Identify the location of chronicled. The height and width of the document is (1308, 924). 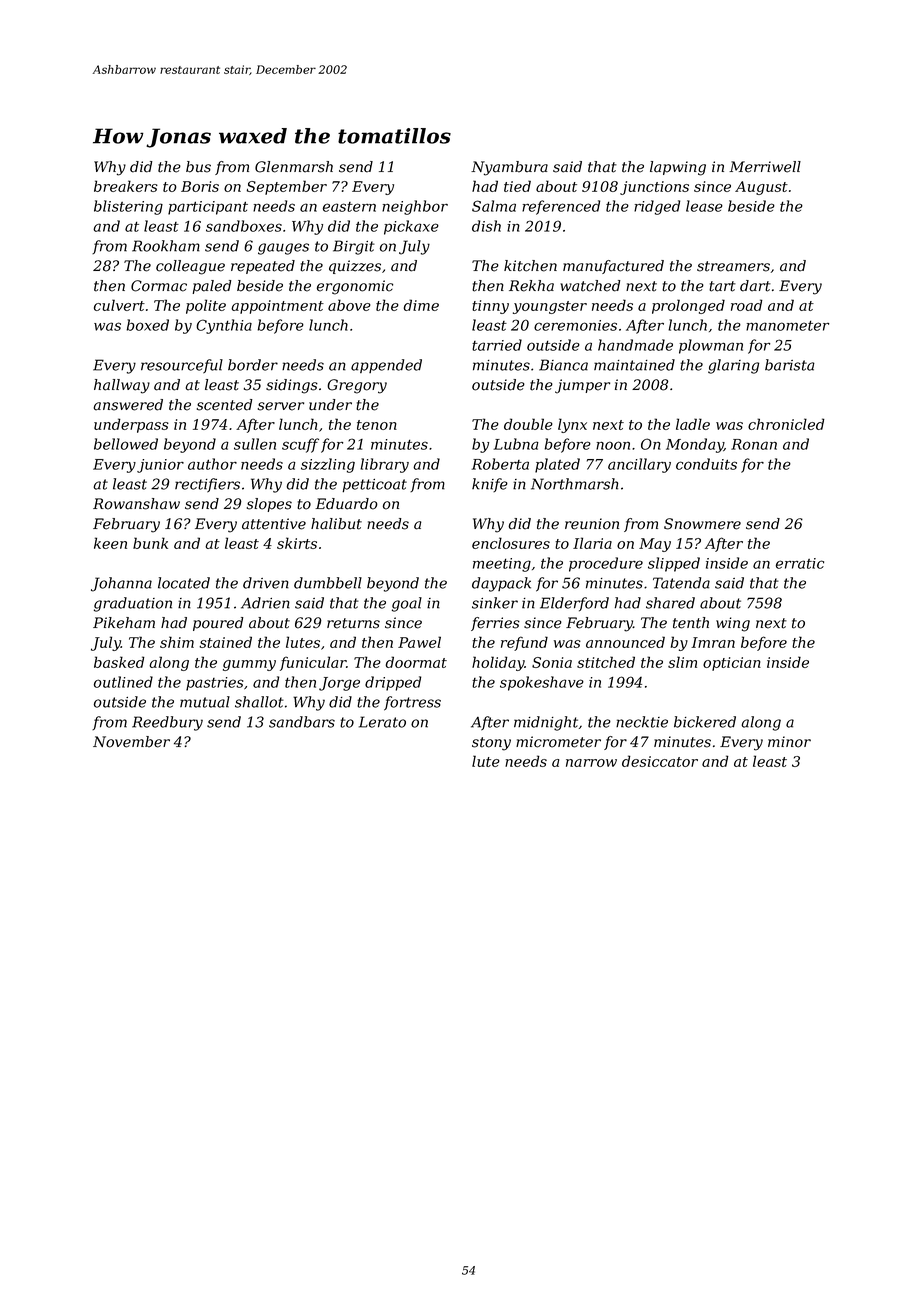
(786, 424).
